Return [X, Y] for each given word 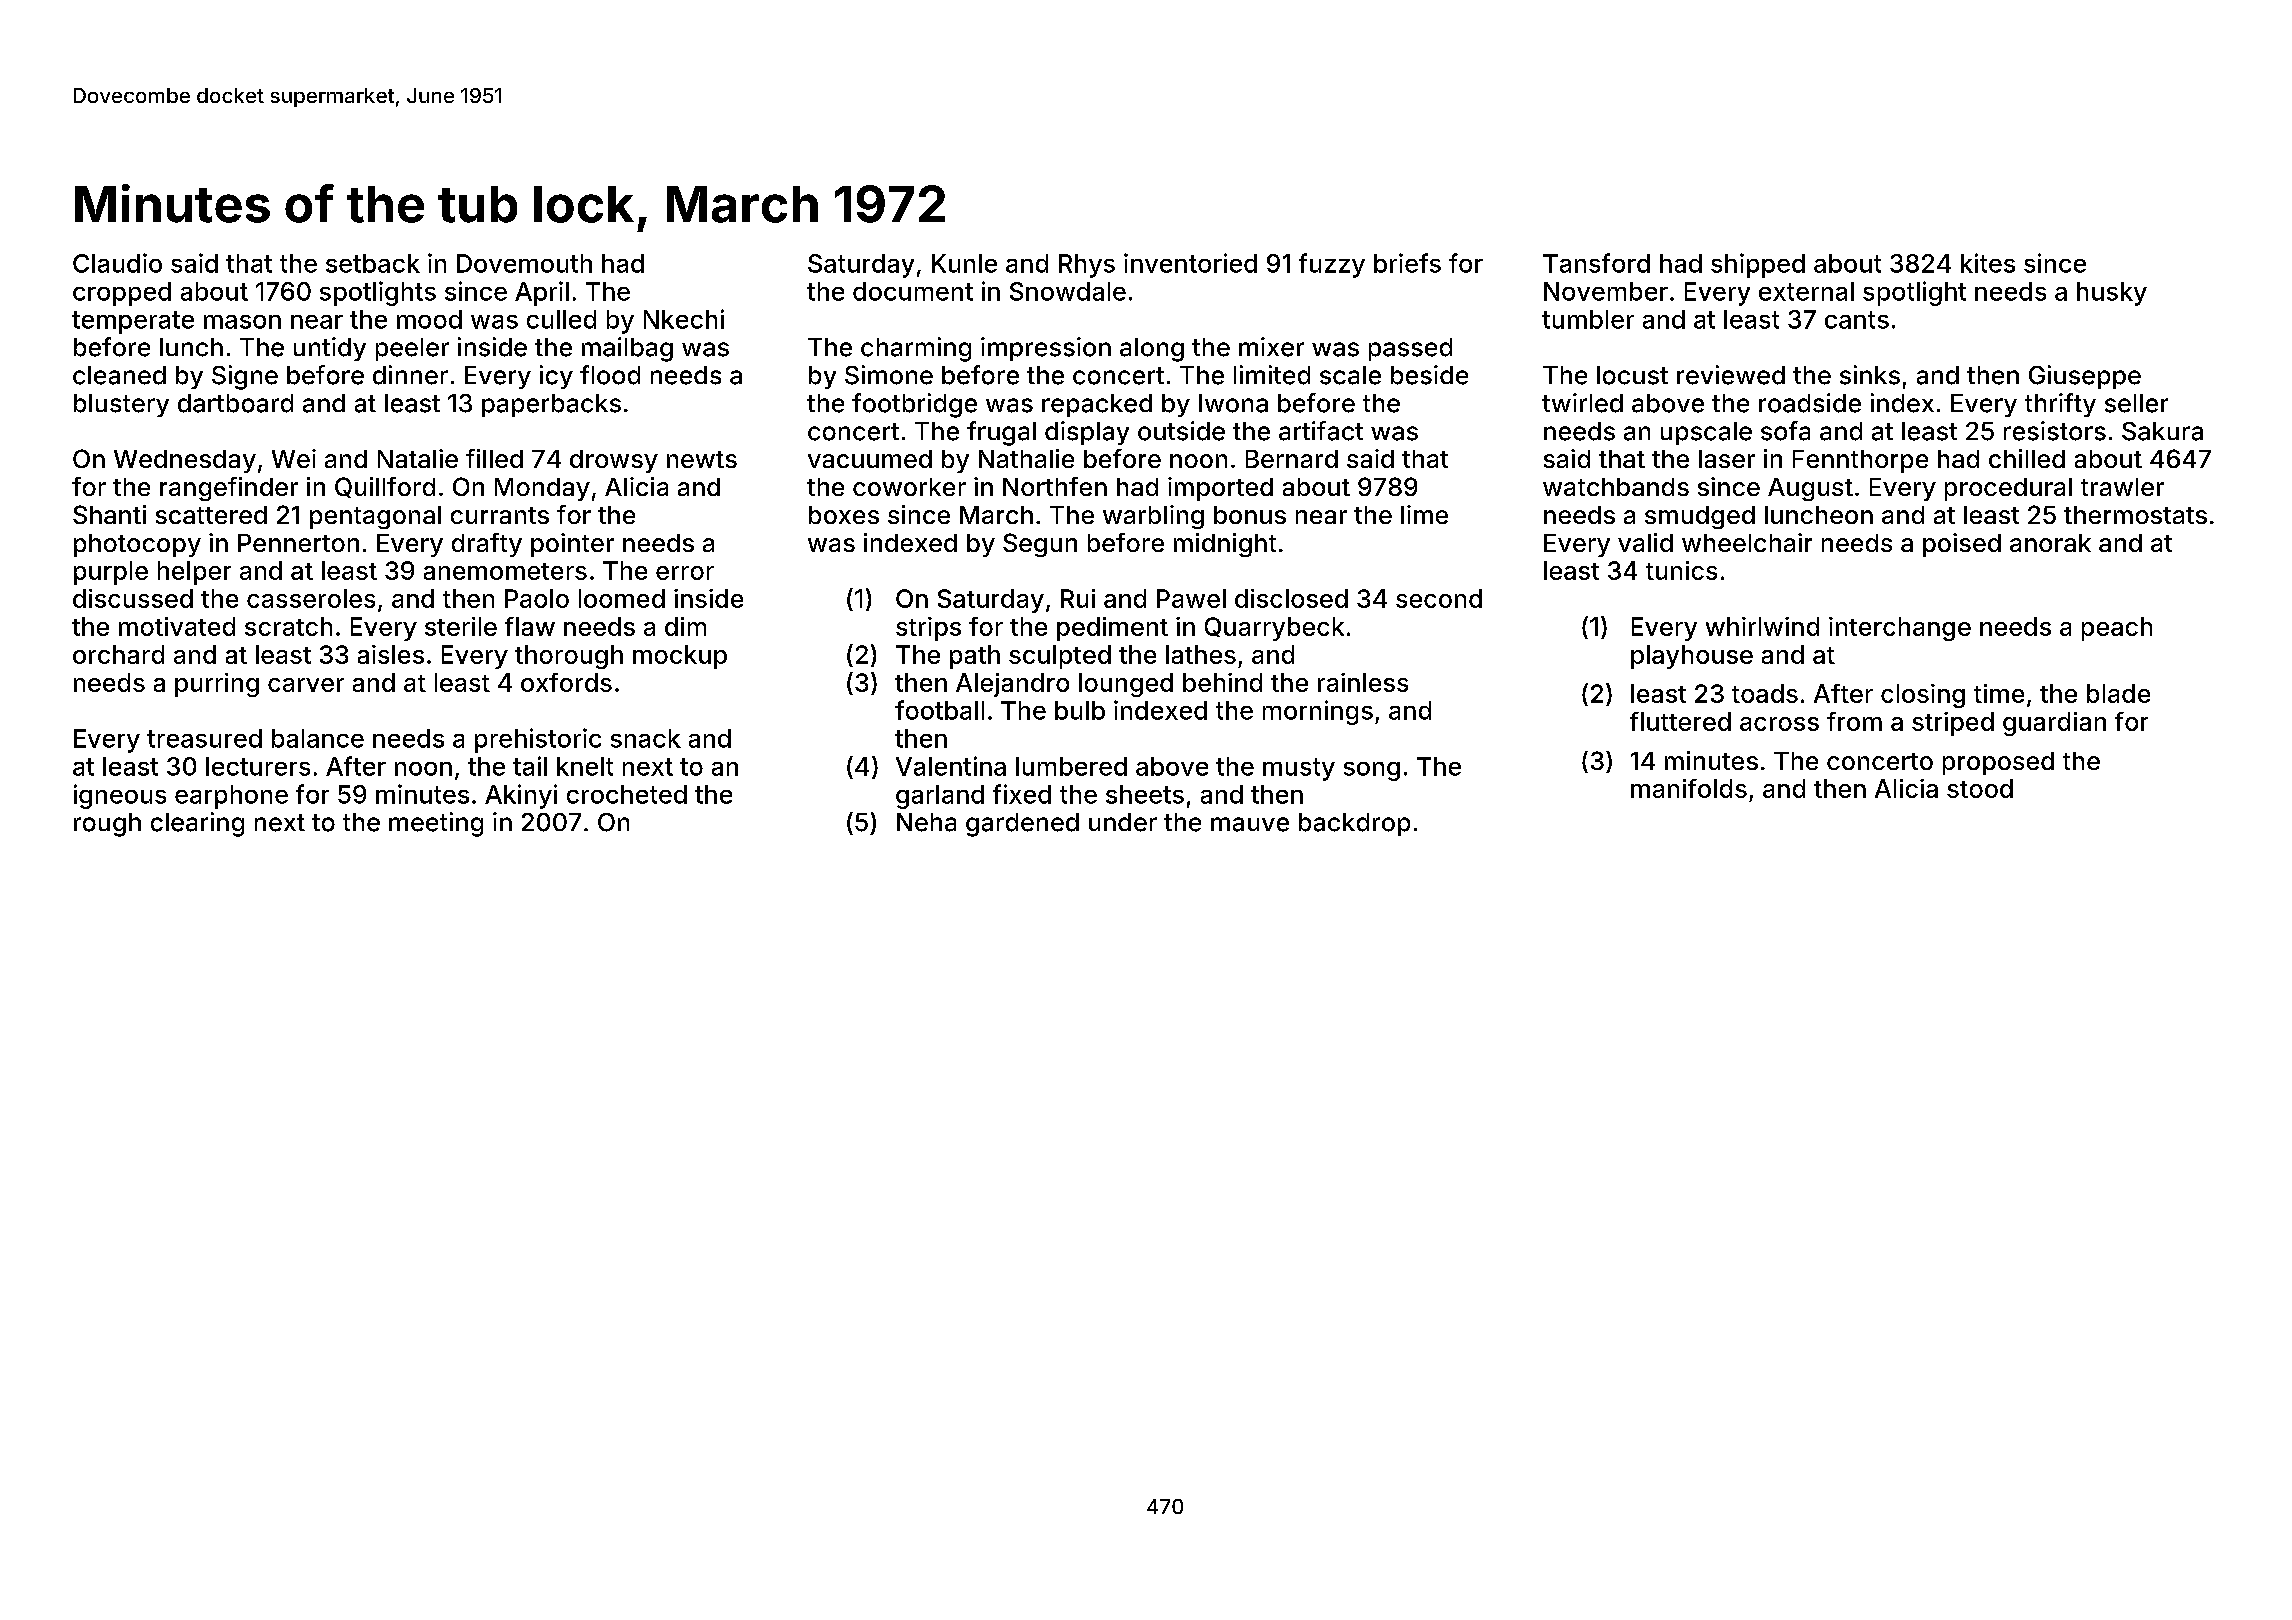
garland [940, 797]
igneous [120, 796]
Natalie [418, 458]
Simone [889, 375]
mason [242, 322]
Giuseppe [2085, 377]
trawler [2122, 487]
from [1854, 721]
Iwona [1233, 403]
